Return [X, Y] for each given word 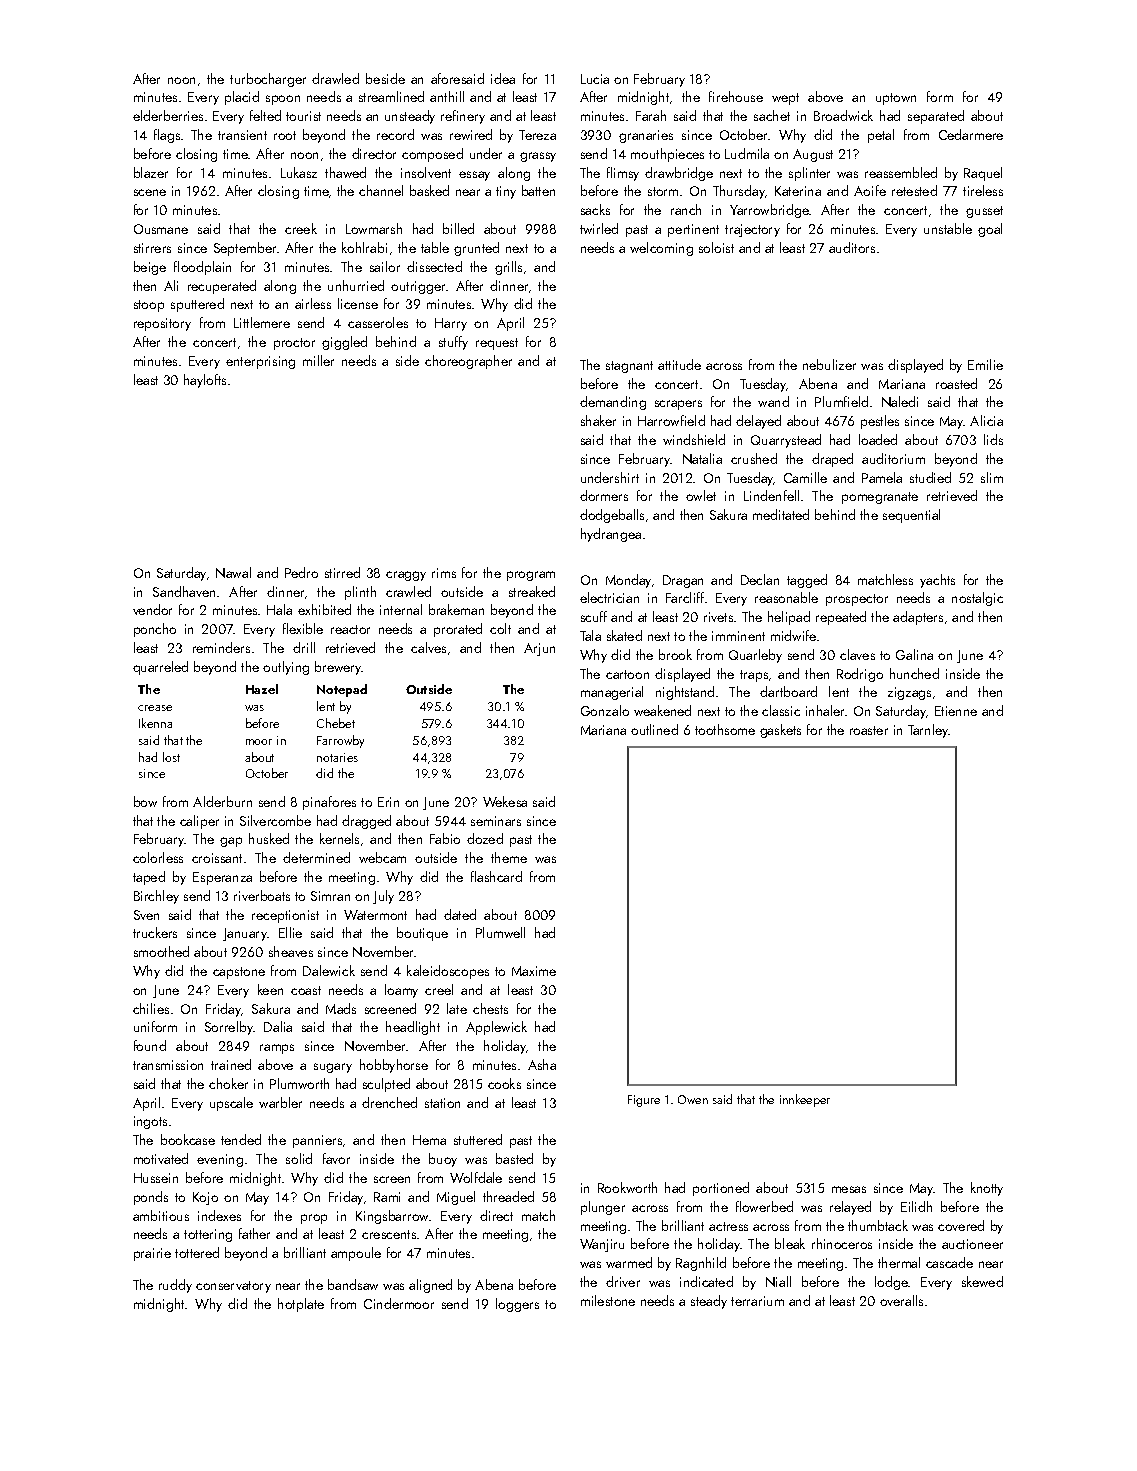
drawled [335, 78]
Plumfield [841, 401]
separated [936, 117]
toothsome [725, 729]
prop [314, 1219]
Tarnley [928, 731]
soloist [716, 247]
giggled [344, 343]
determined [316, 857]
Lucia [595, 79]
